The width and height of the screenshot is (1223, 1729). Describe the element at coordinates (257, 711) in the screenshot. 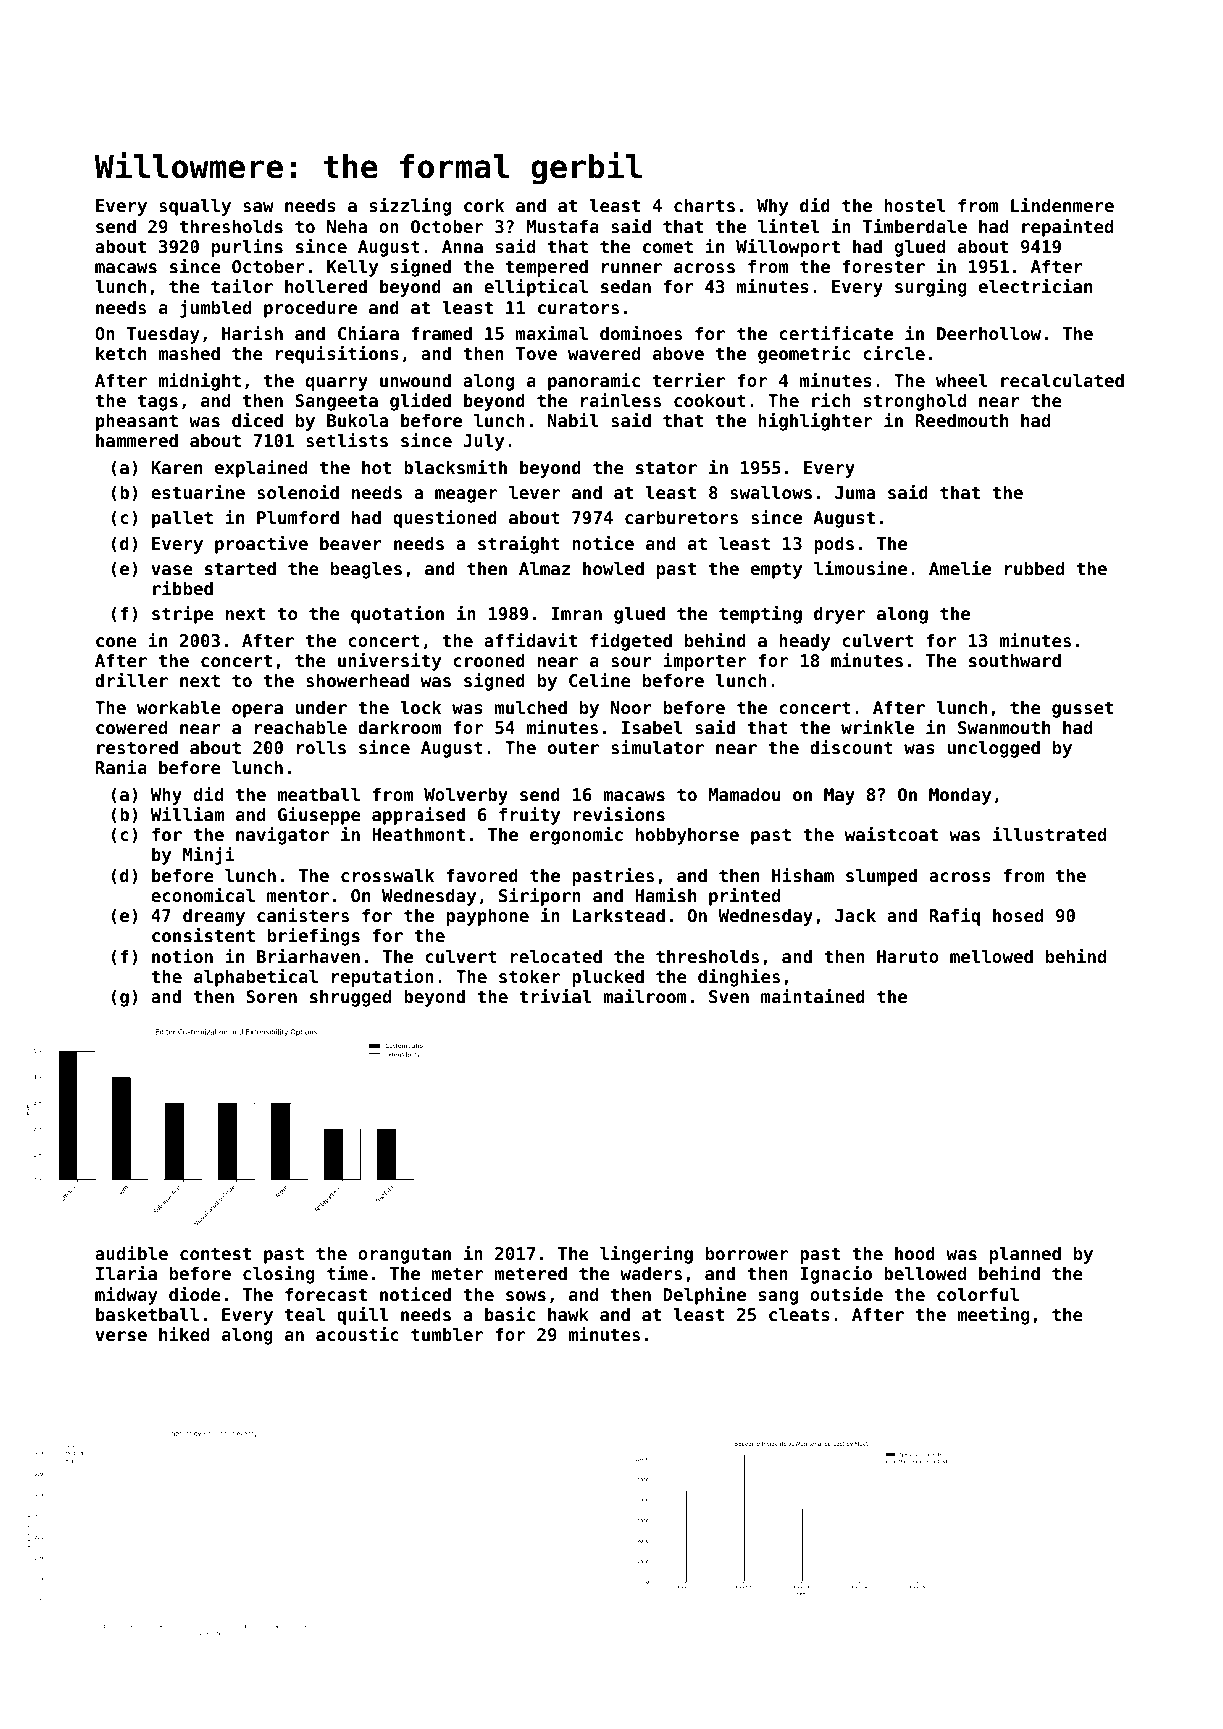

I see `opera` at that location.
